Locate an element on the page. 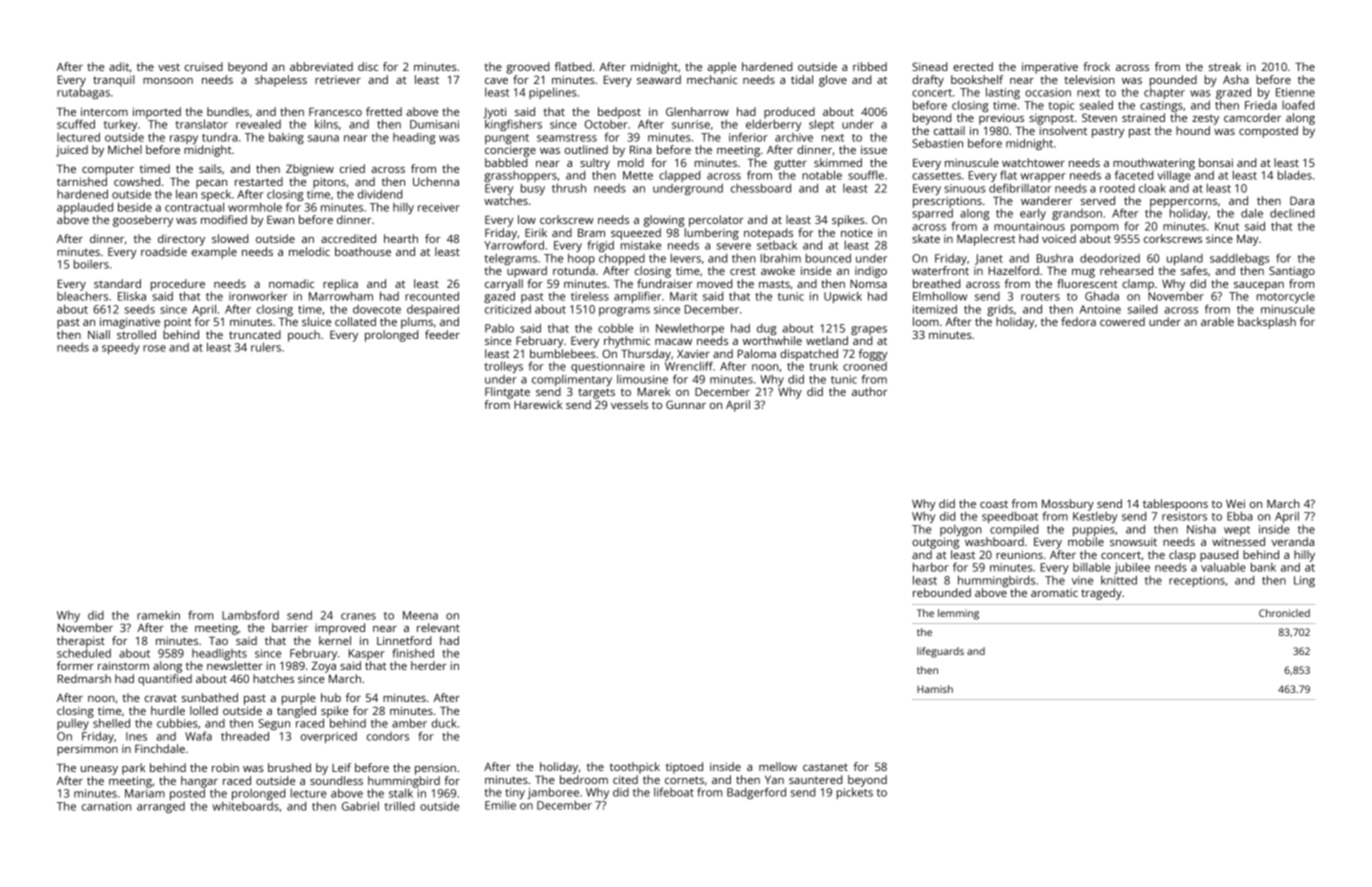 This page has width=1372, height=887. Lambsford is located at coordinates (250, 615).
